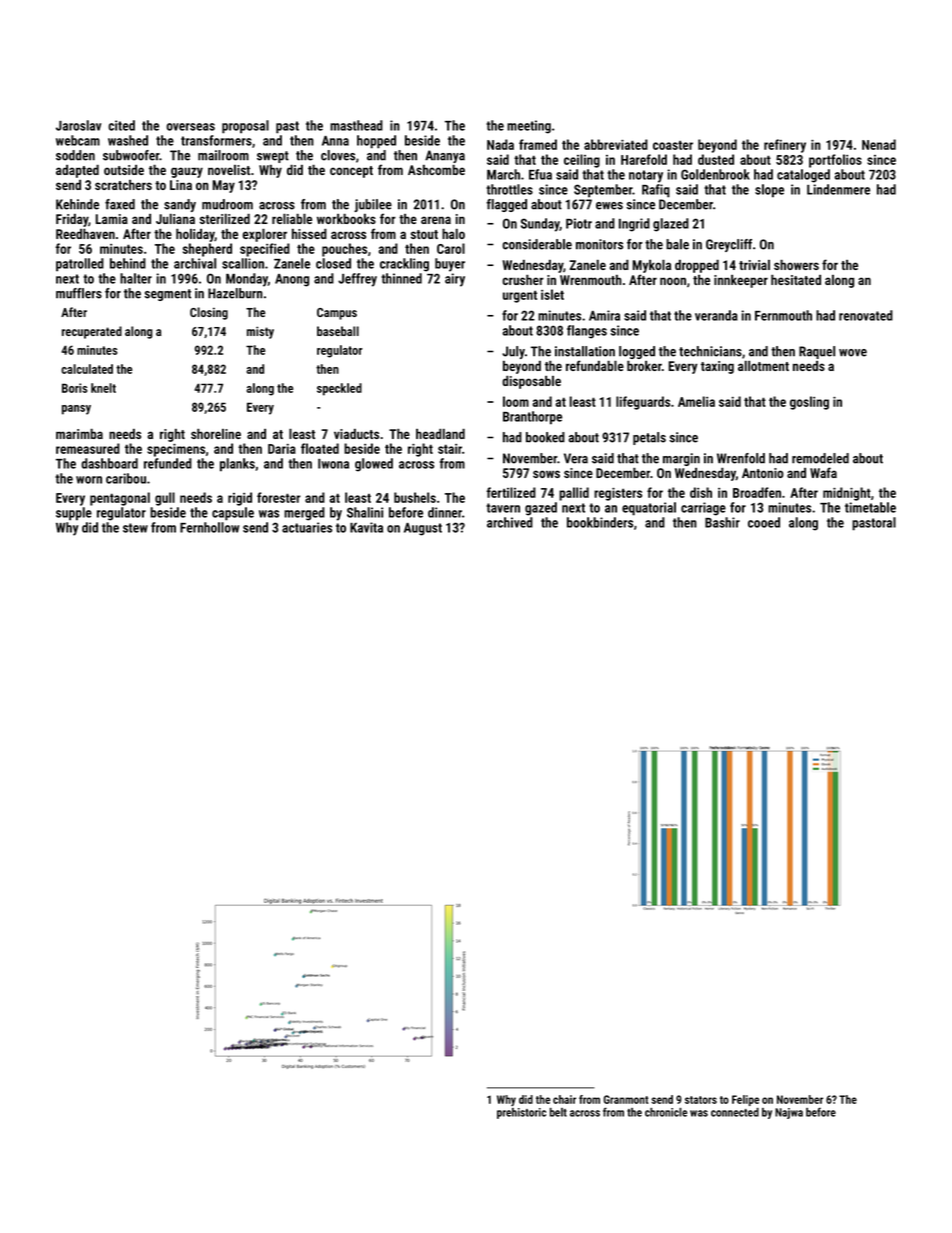 This image has height=1233, width=952. Describe the element at coordinates (121, 125) in the image. I see `cited` at that location.
